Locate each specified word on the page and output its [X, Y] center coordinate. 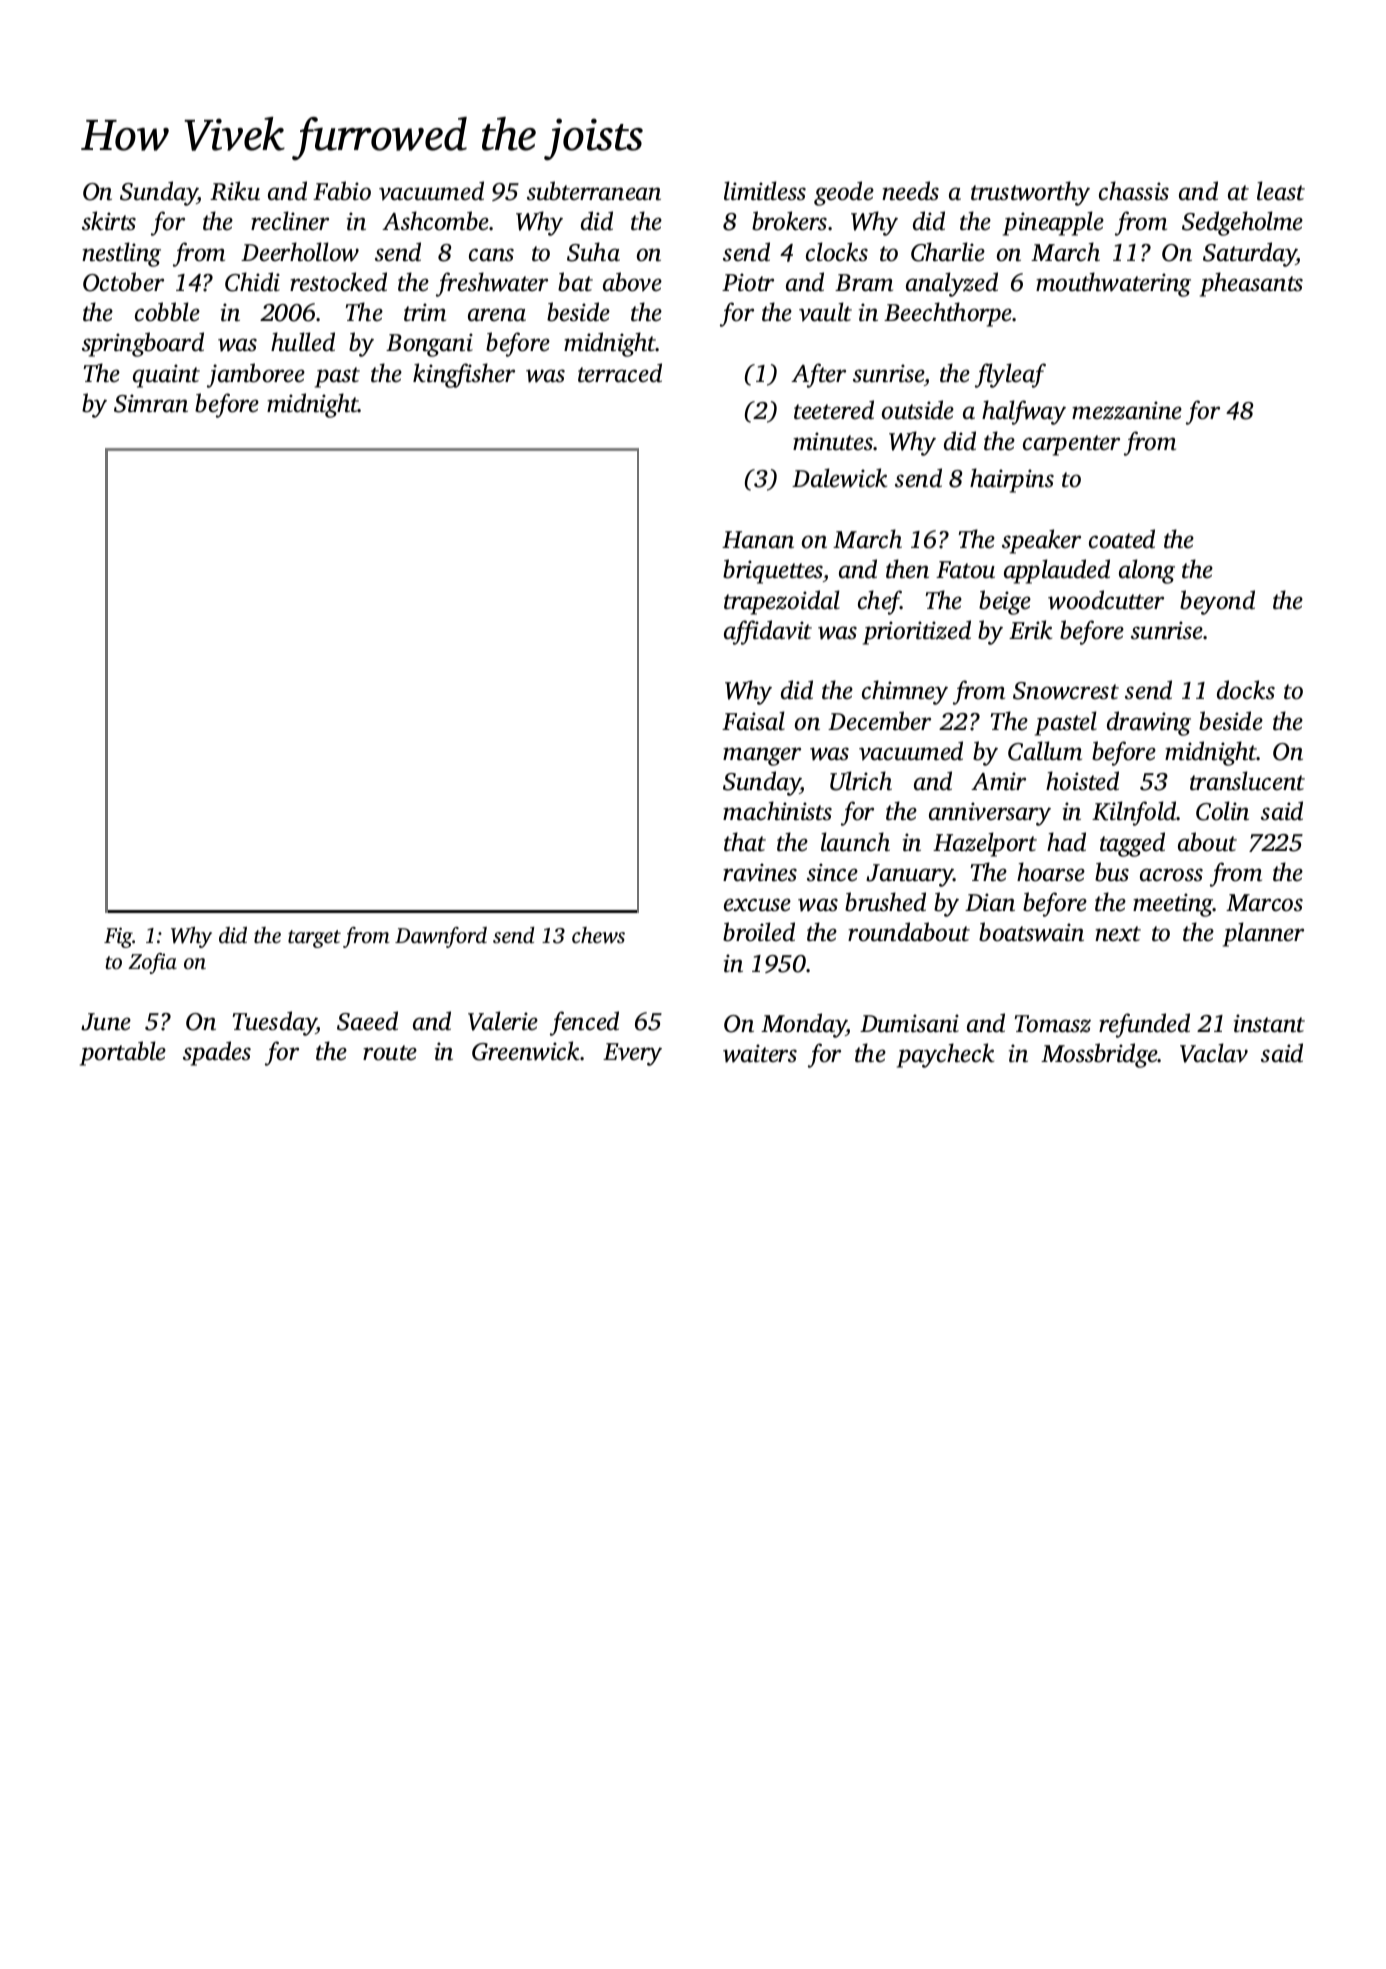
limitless [765, 191]
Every [632, 1054]
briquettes [773, 571]
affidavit [768, 632]
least [1281, 191]
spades [217, 1053]
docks [1246, 690]
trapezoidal [782, 602]
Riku [235, 191]
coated [1122, 539]
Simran [151, 403]
